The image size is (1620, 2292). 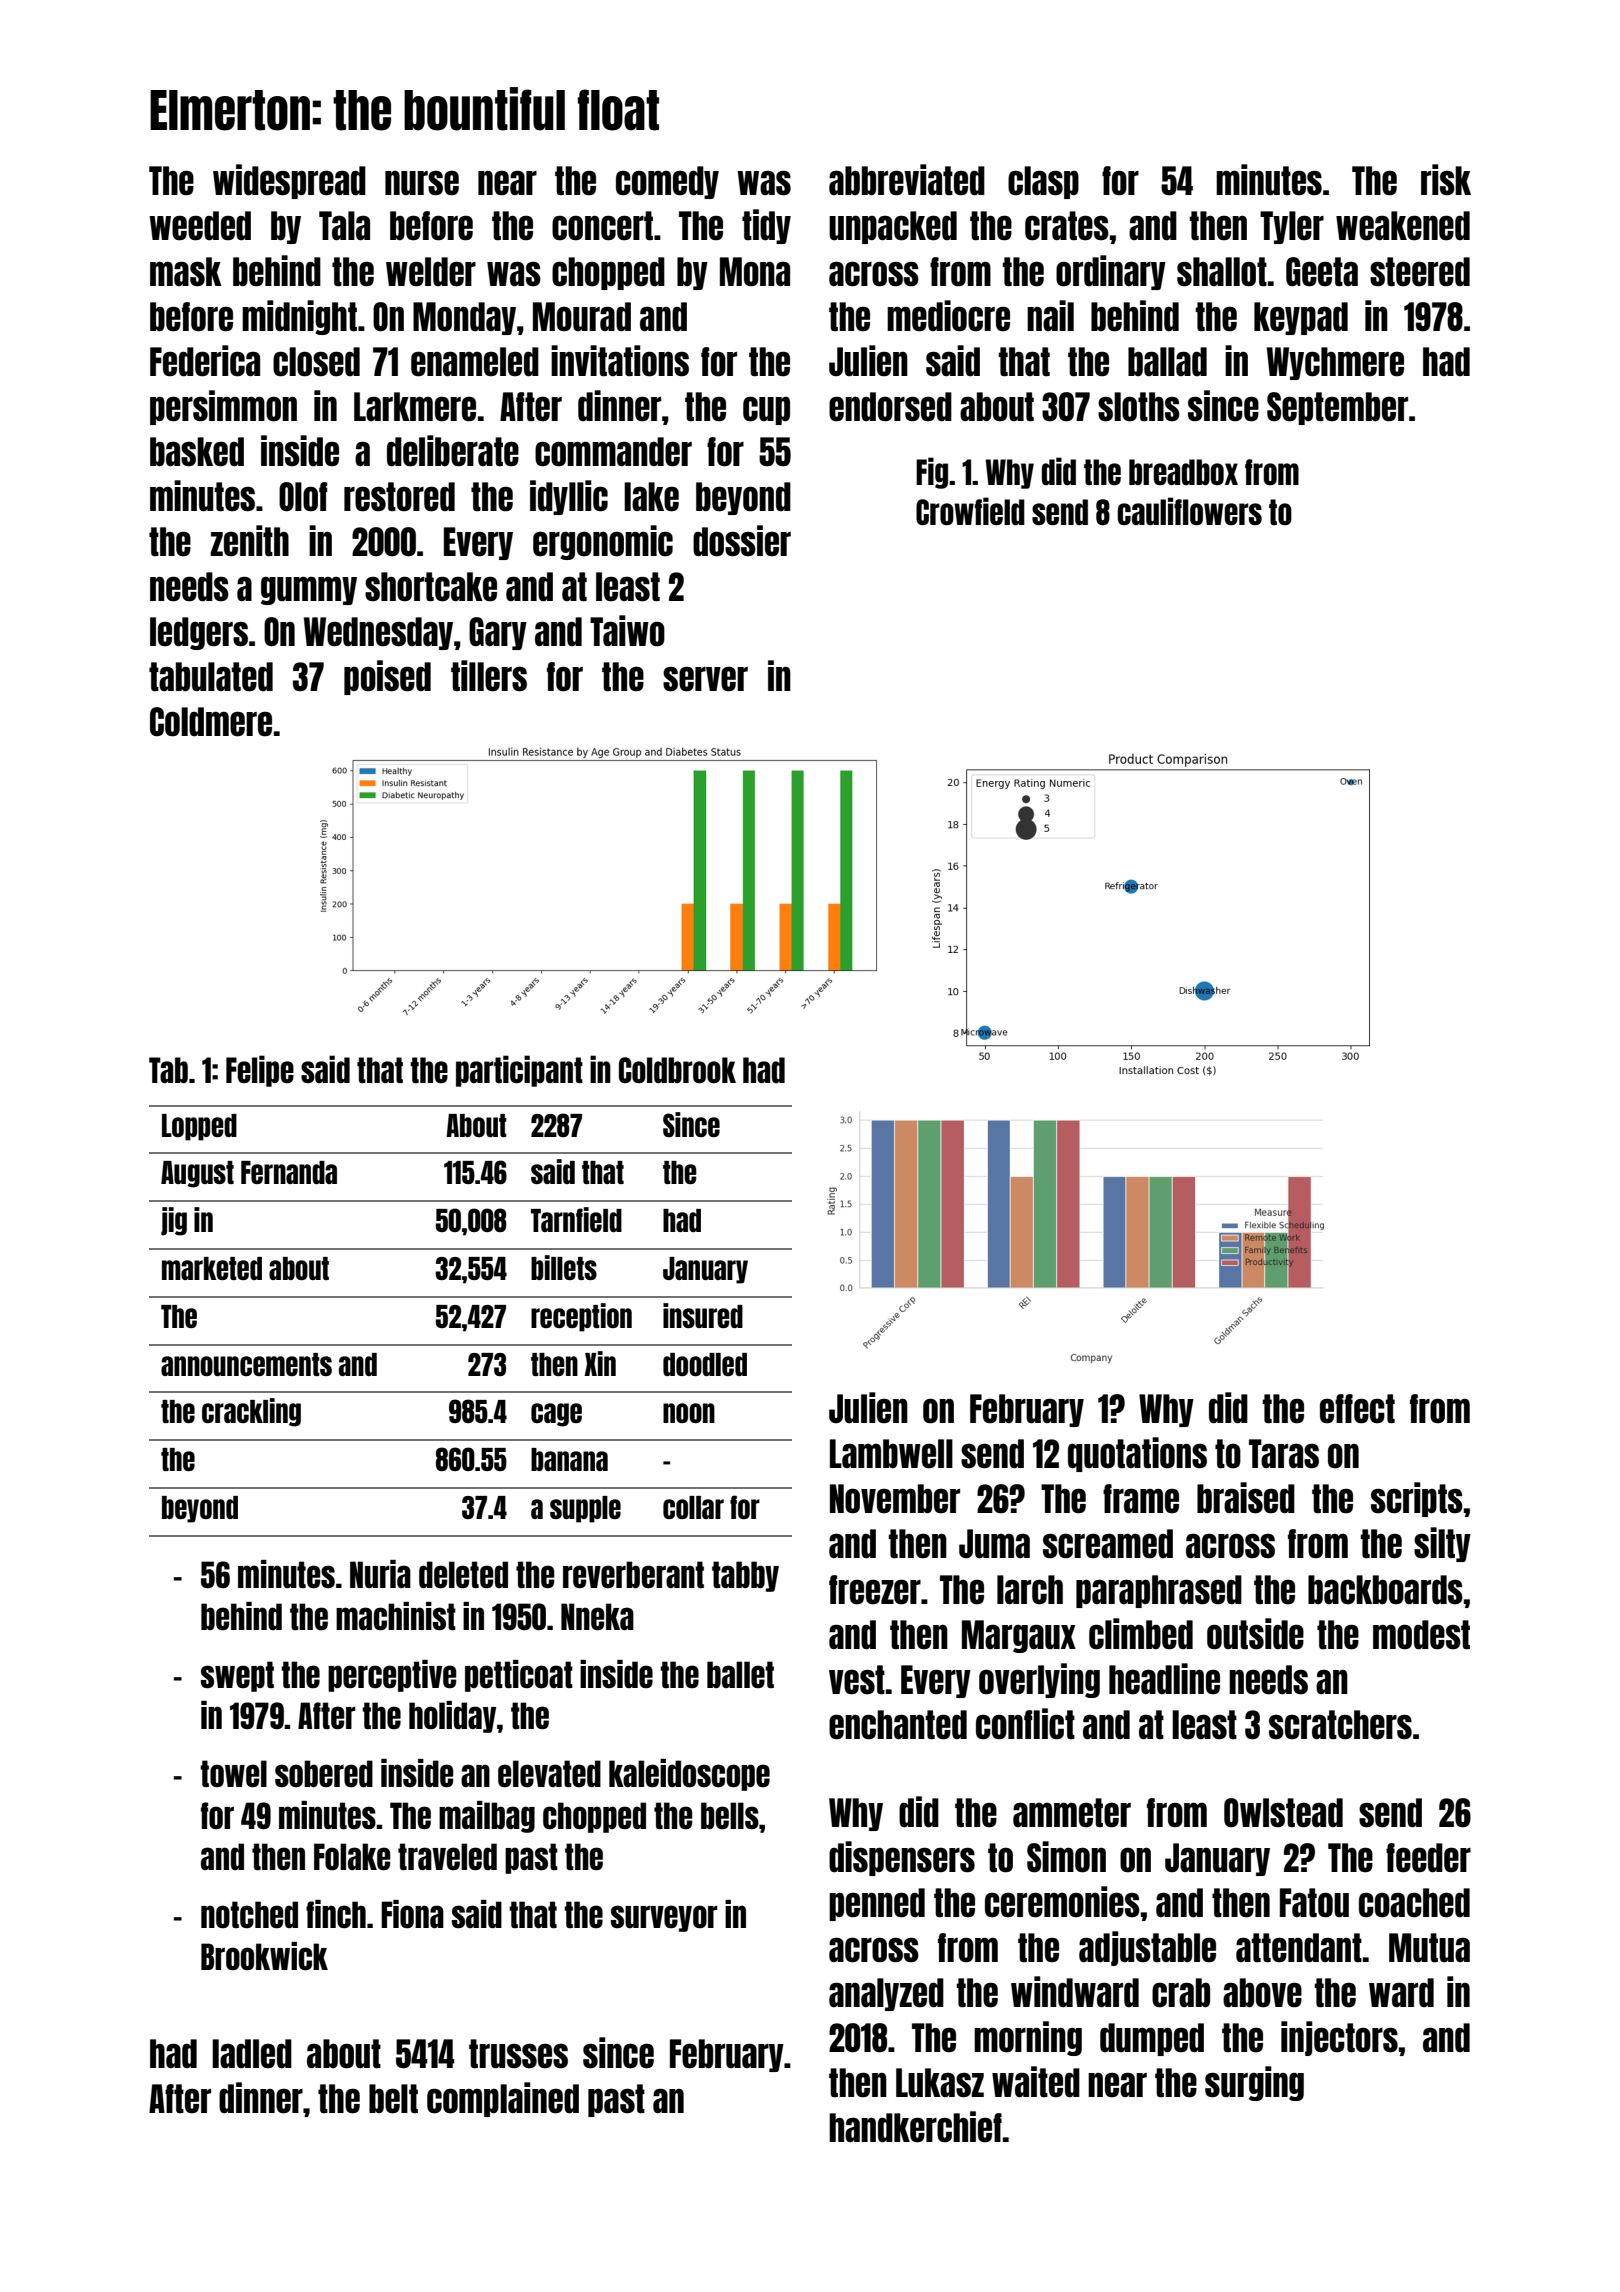 I want to click on billets, so click(x=564, y=1267).
